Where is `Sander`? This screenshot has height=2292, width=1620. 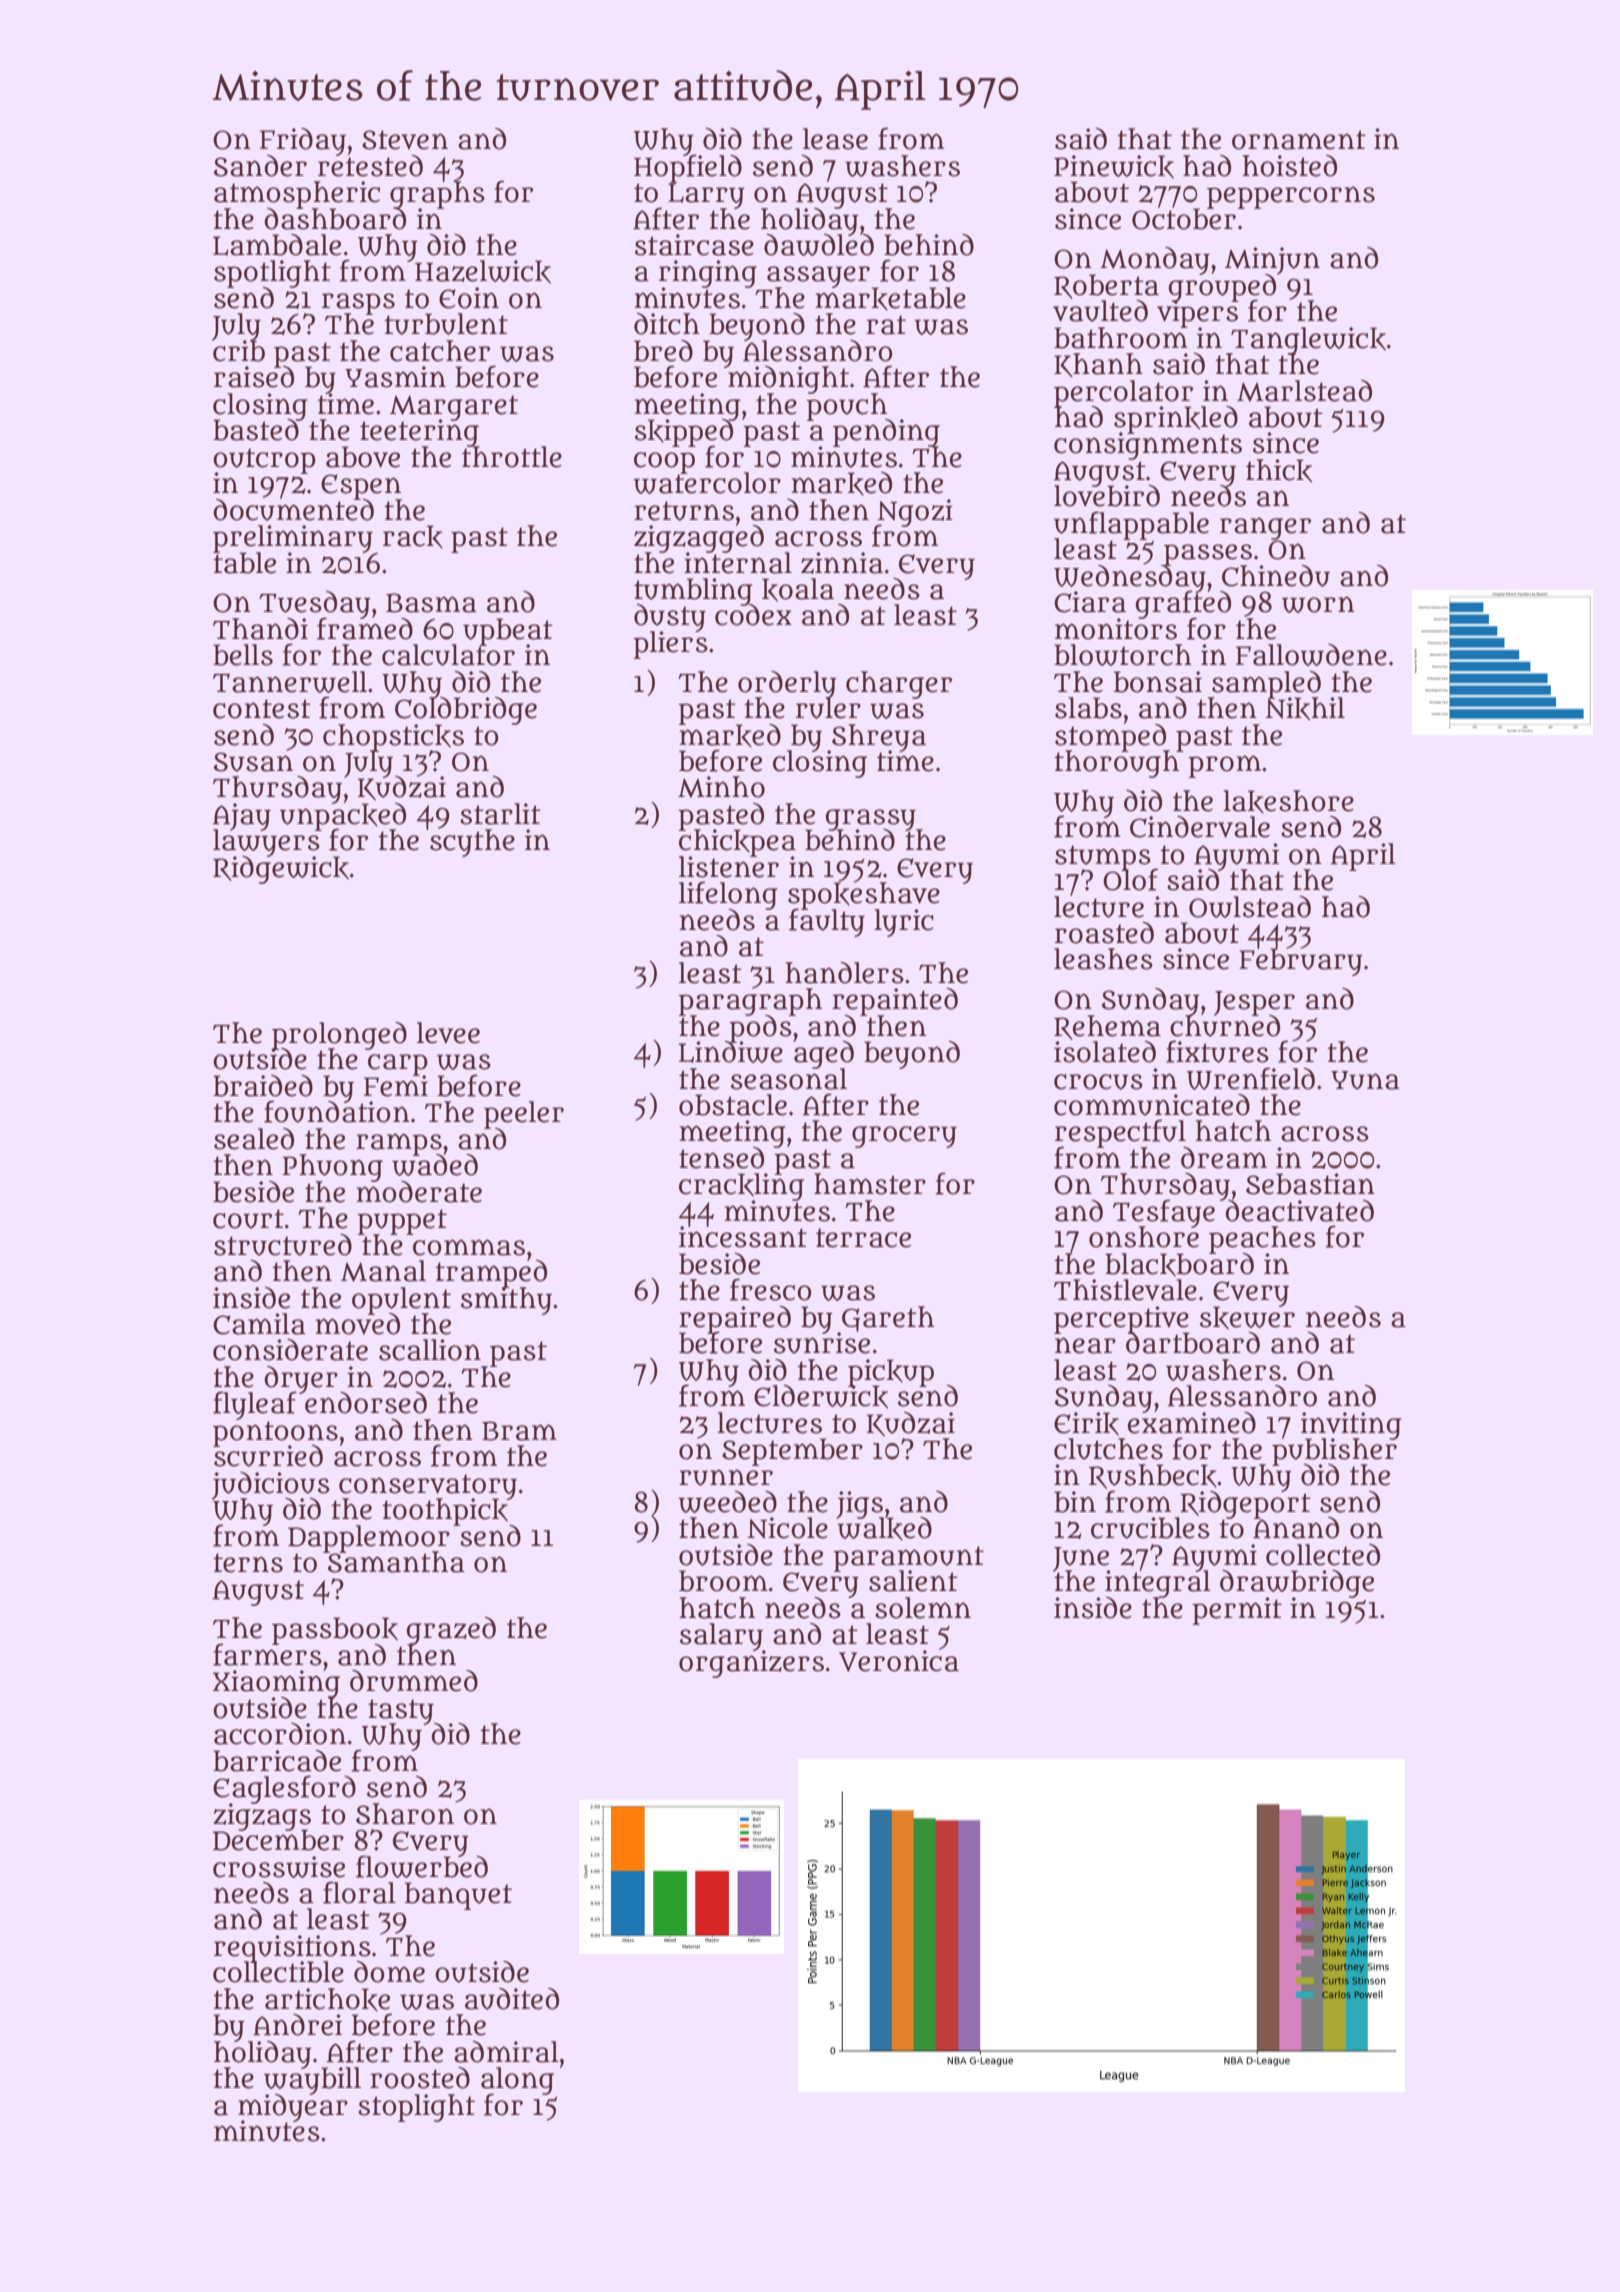
Sander is located at coordinates (260, 166).
